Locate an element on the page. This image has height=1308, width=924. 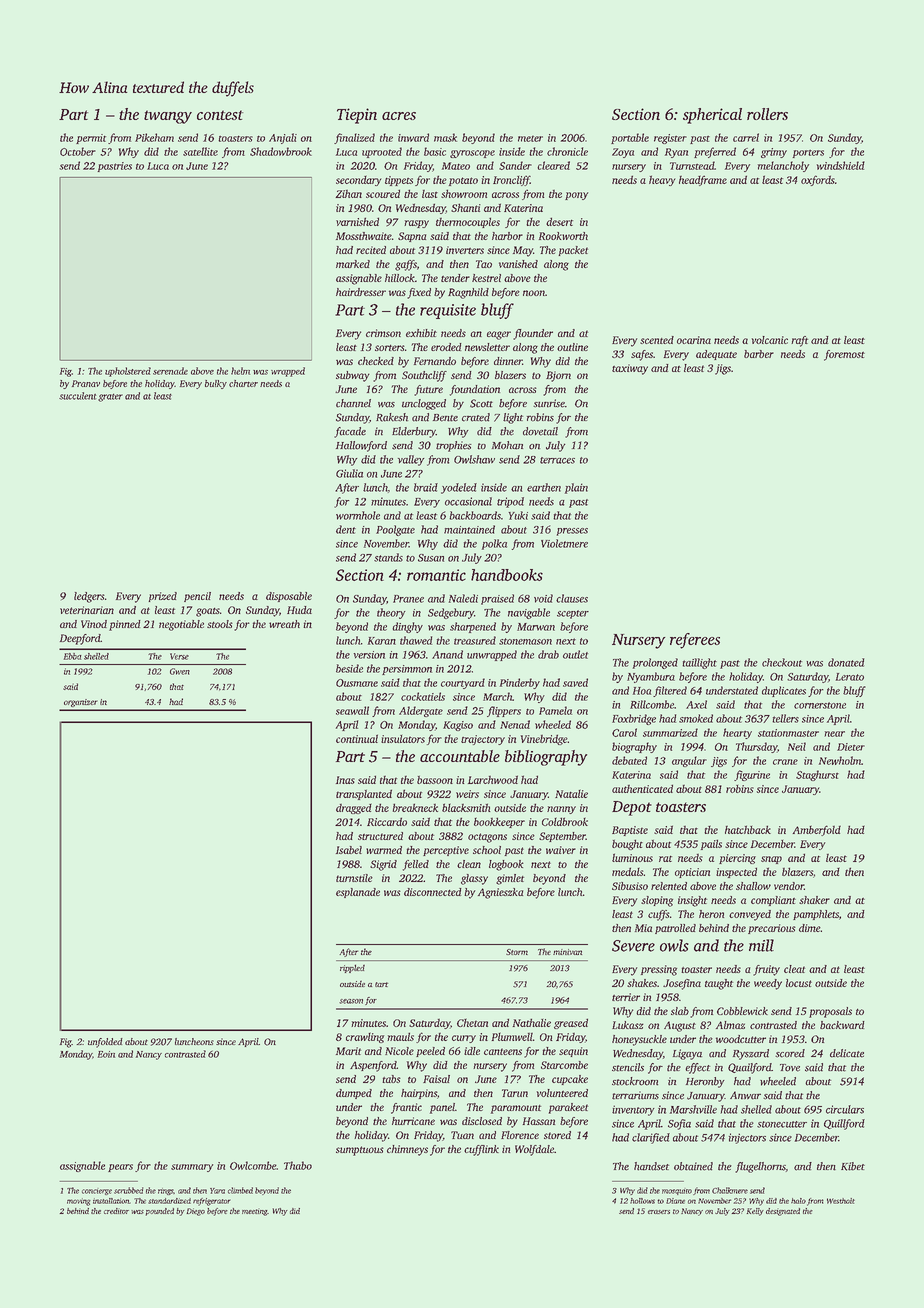
climbed is located at coordinates (240, 1190).
